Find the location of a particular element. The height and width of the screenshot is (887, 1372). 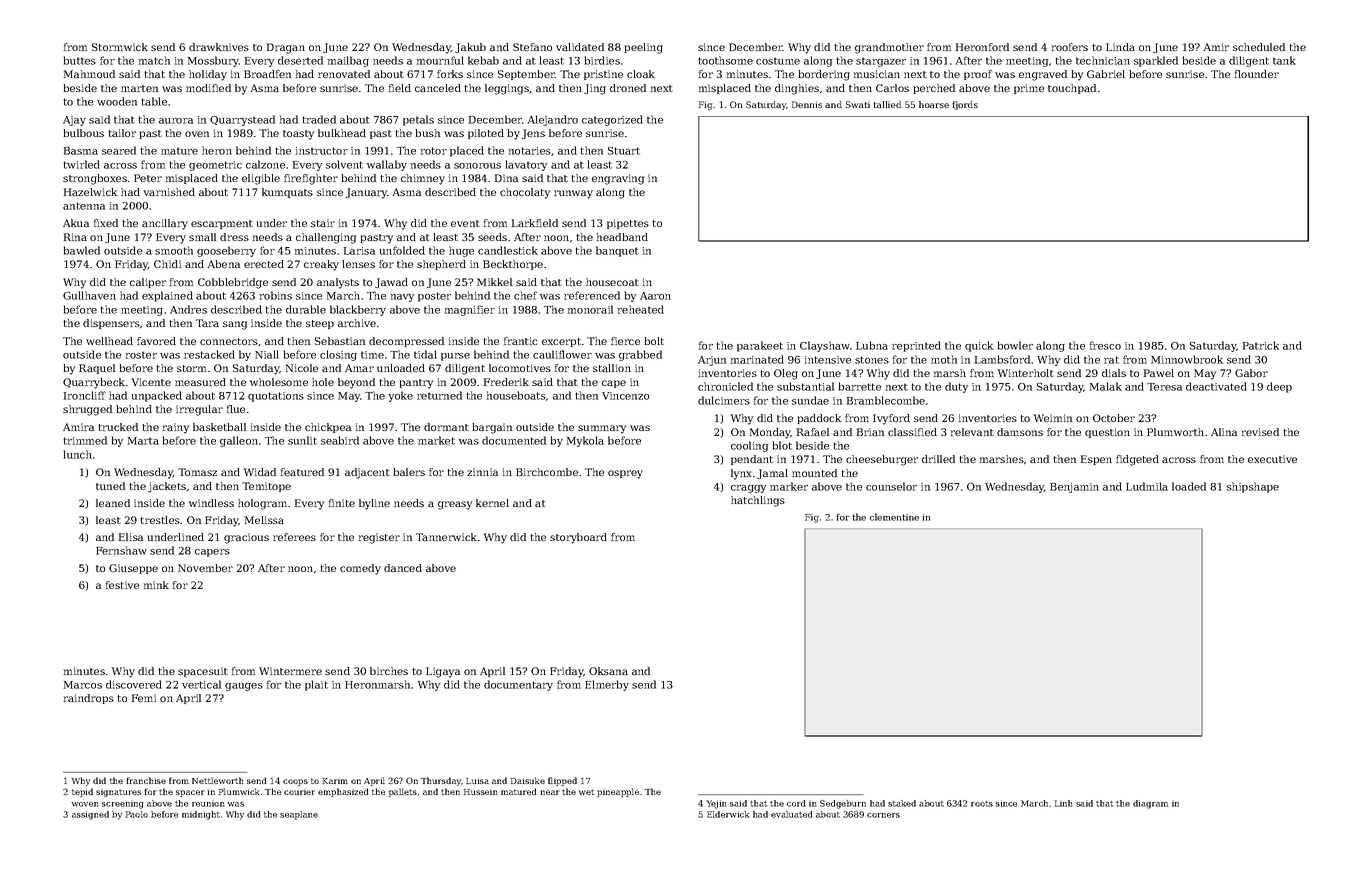

Arjun is located at coordinates (712, 361).
